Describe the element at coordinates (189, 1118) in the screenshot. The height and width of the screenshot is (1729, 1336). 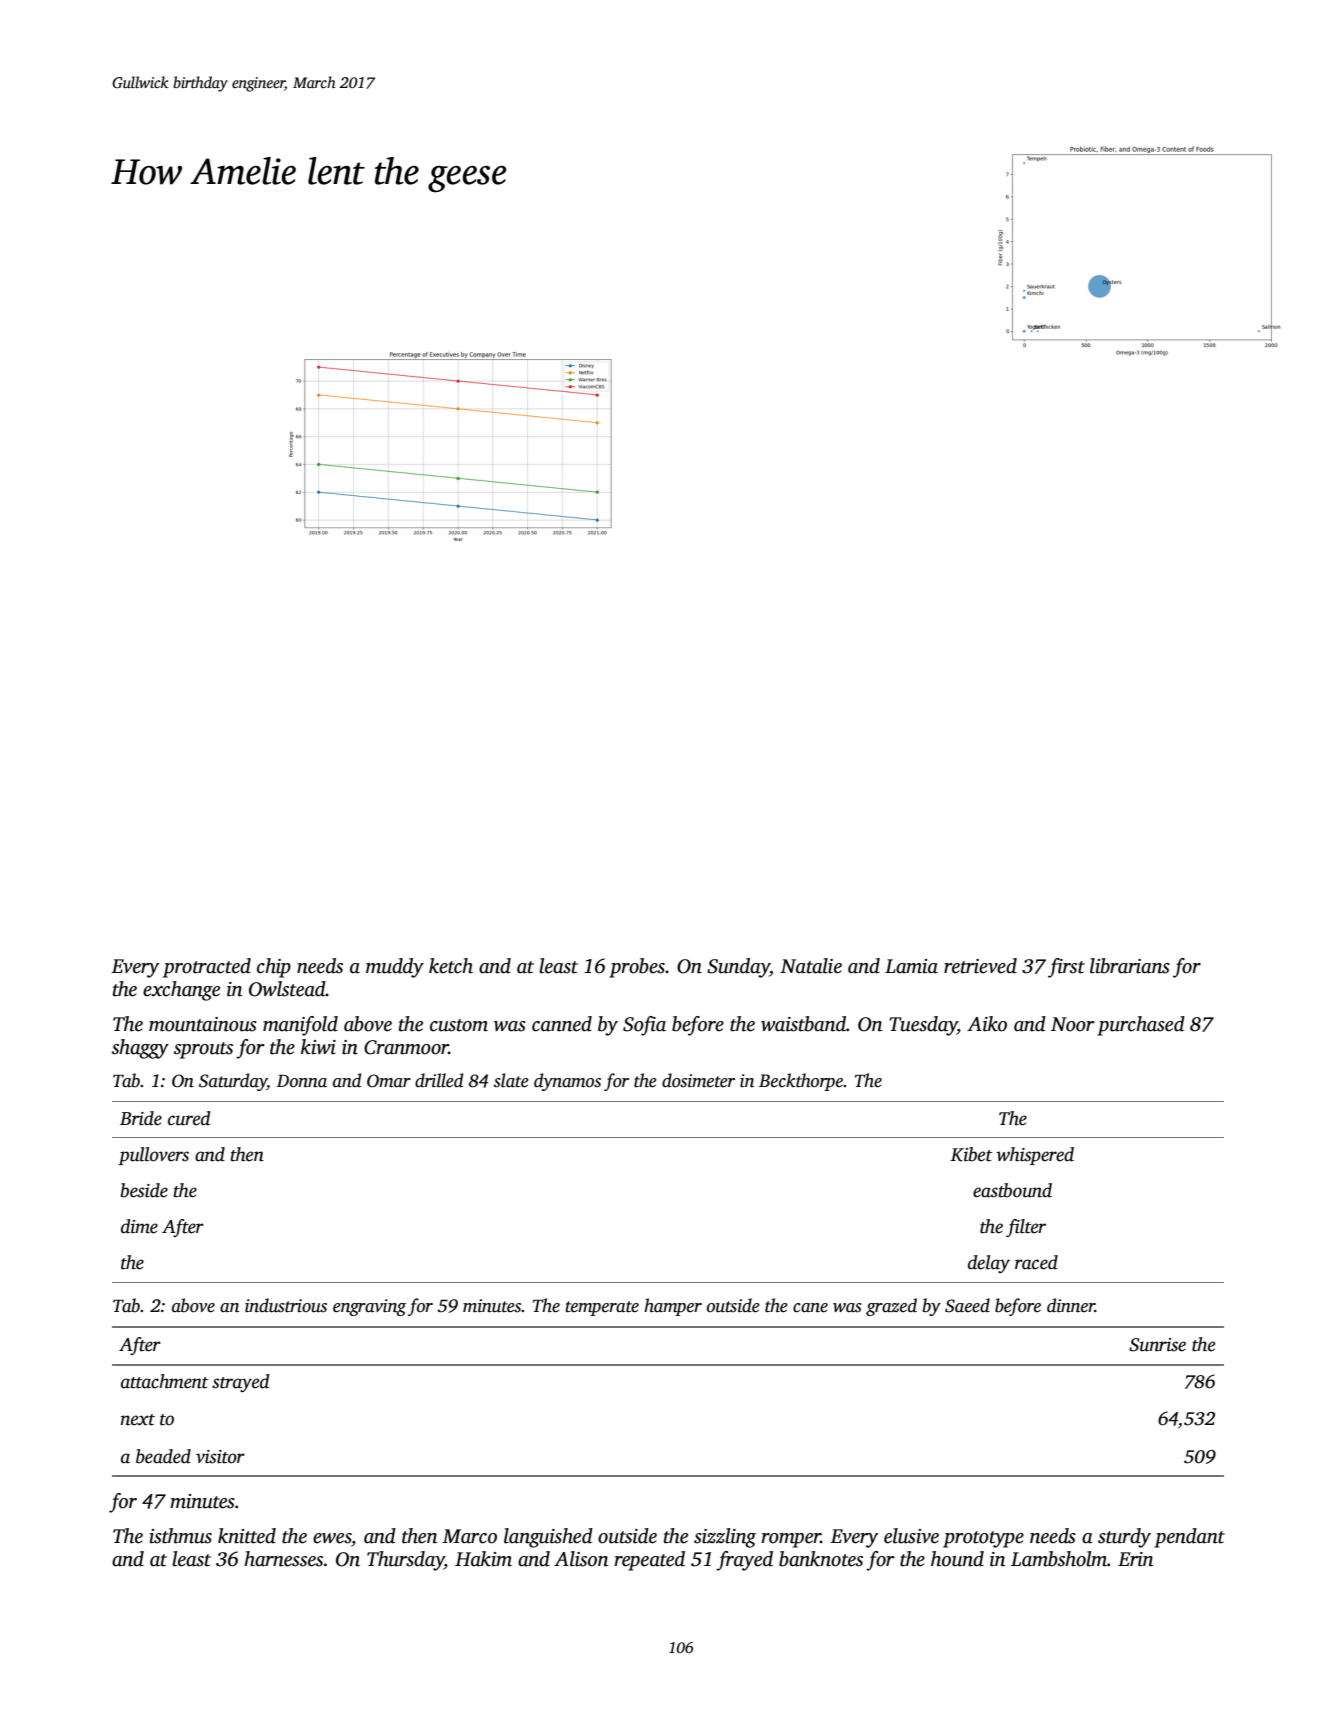
I see `cured` at that location.
